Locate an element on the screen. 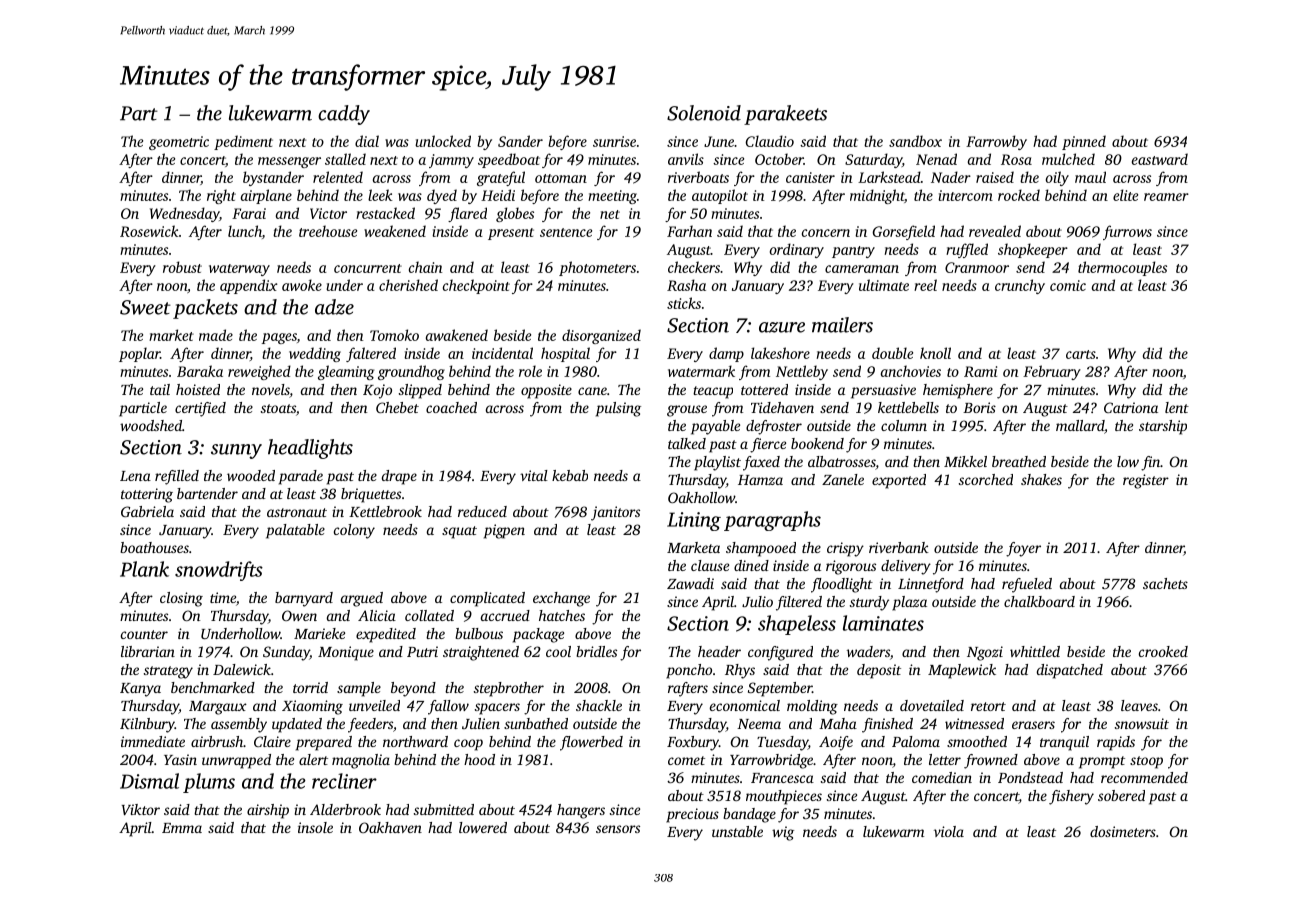 The image size is (1308, 924). caddy is located at coordinates (344, 115).
